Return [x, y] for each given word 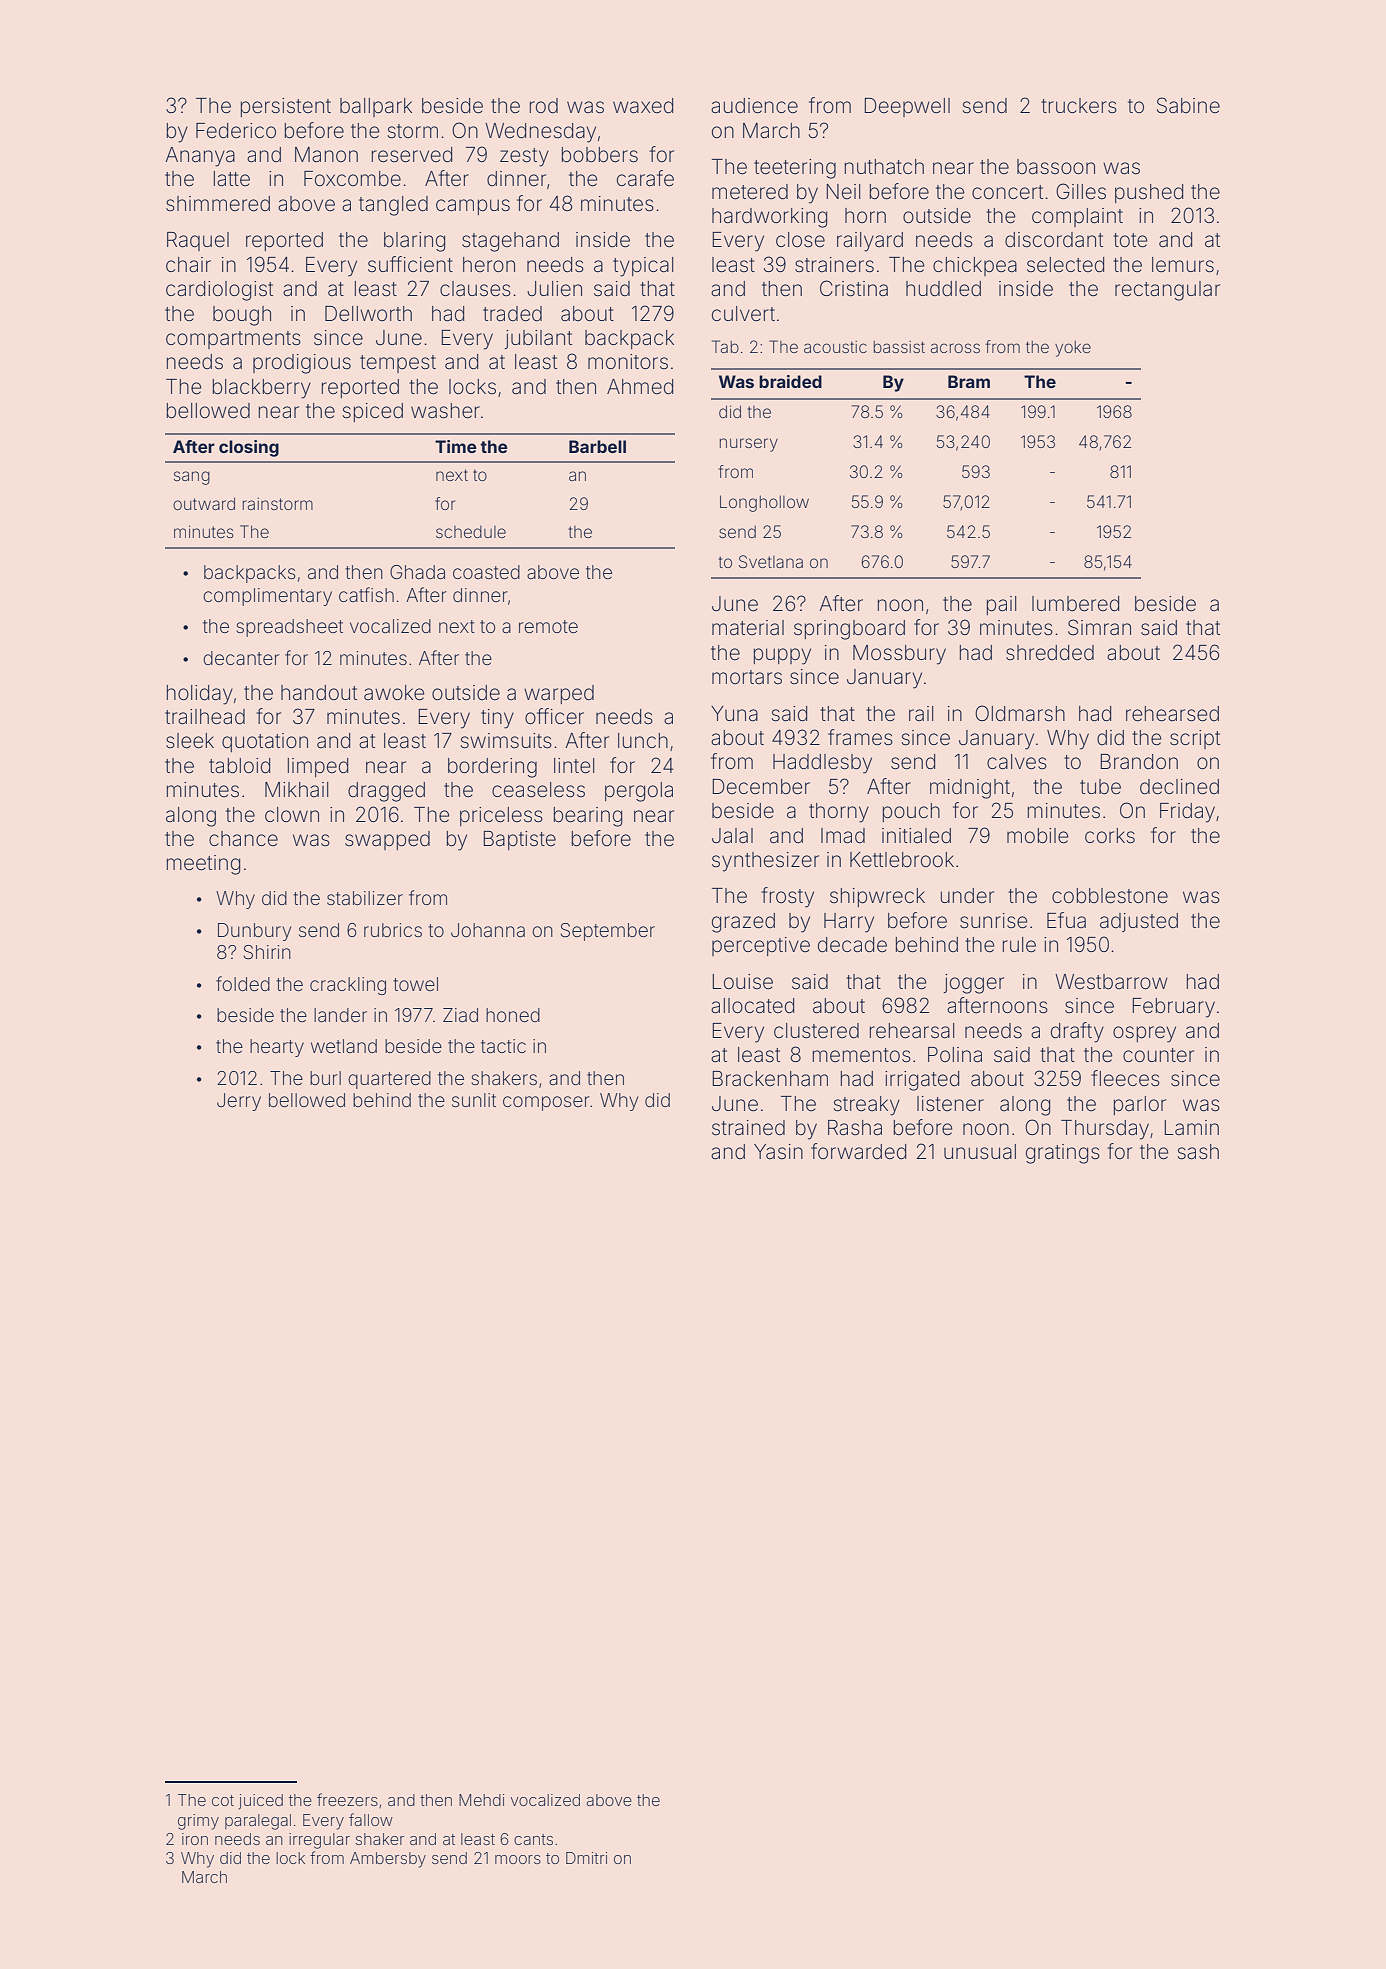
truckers [1079, 106]
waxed [643, 106]
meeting [203, 865]
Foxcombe [352, 178]
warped [559, 694]
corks [1110, 836]
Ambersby [388, 1860]
